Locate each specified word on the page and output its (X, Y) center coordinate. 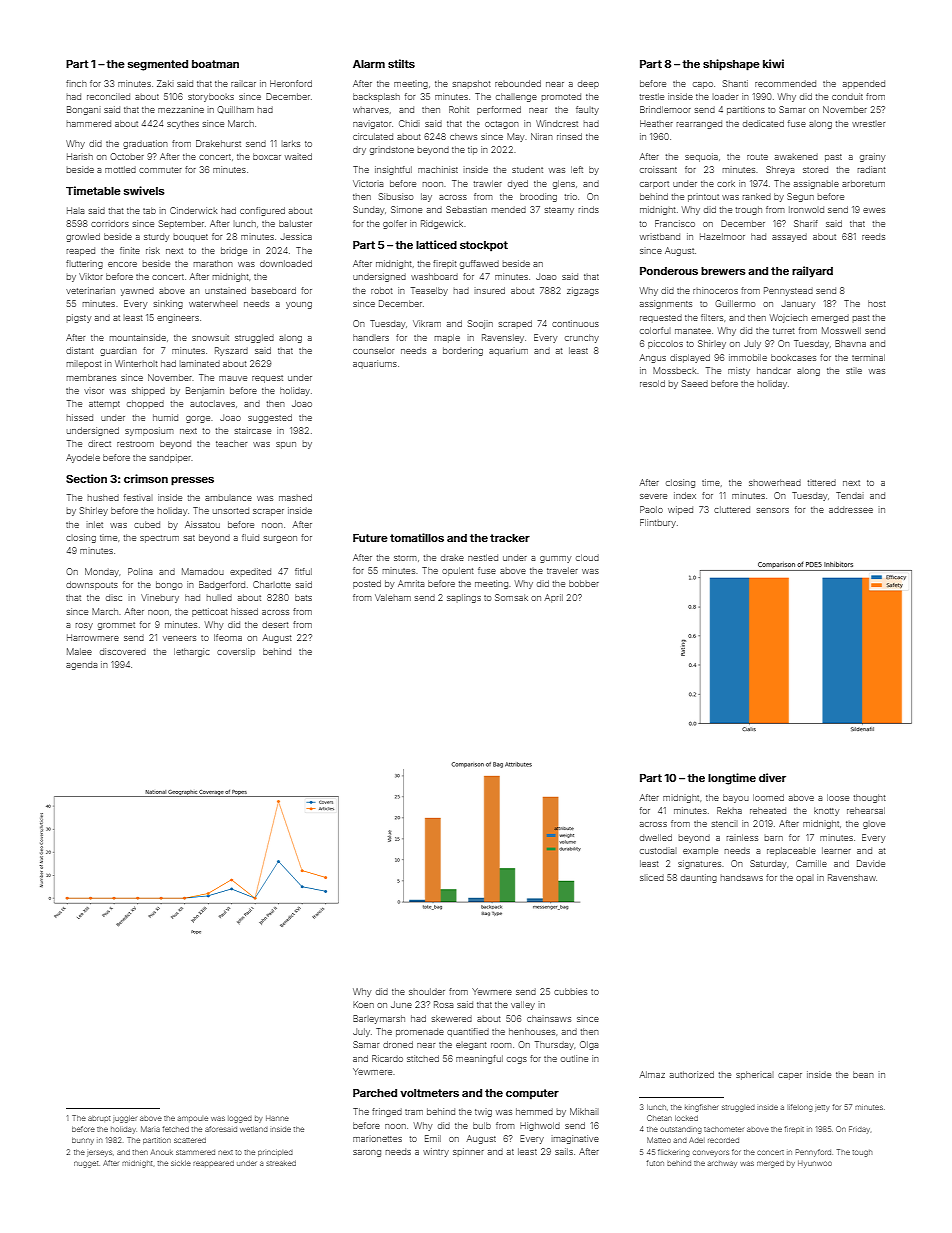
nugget (86, 1164)
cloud (587, 557)
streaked (281, 1163)
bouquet (191, 238)
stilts (401, 63)
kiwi (773, 63)
